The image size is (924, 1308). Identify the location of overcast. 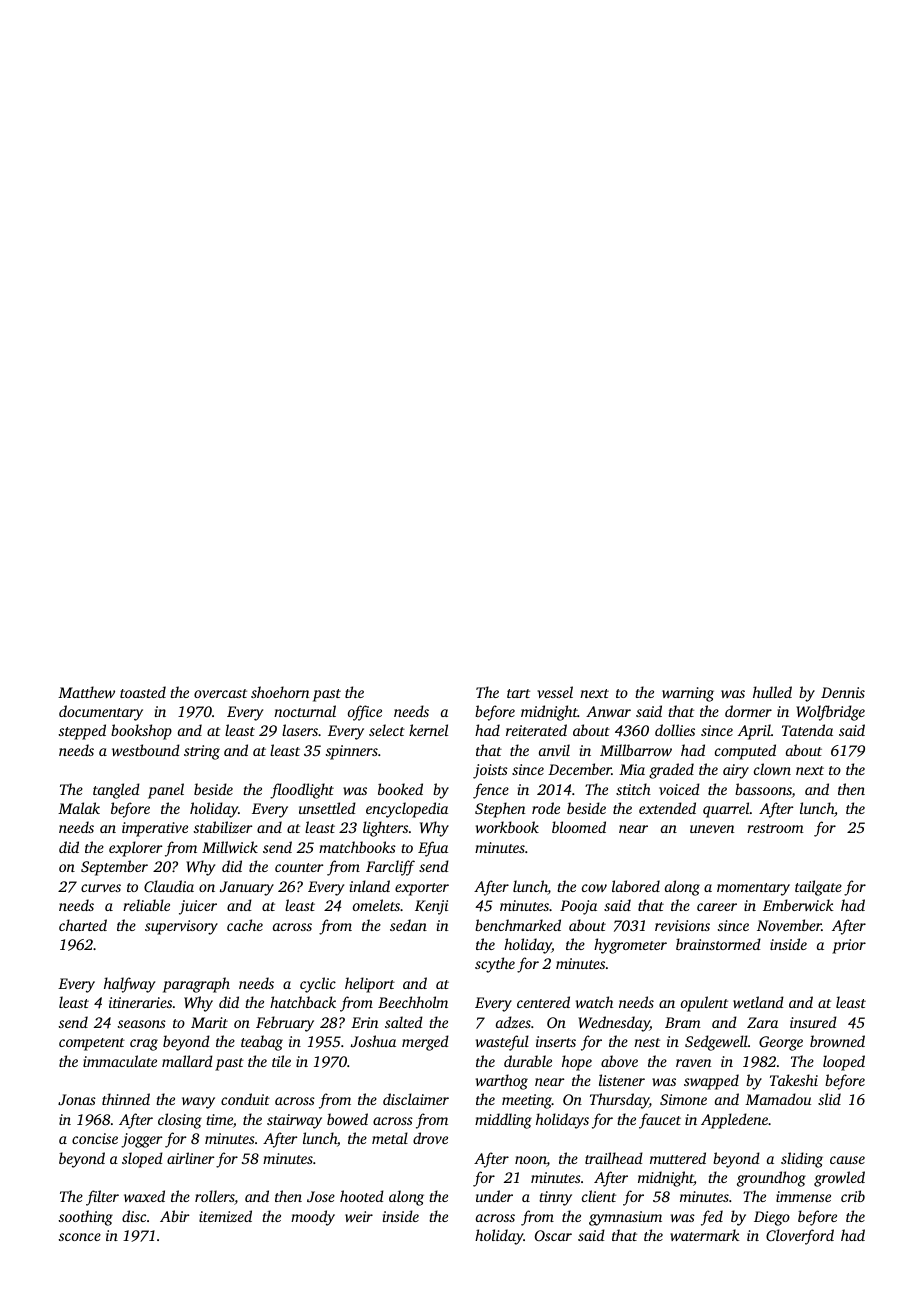
(220, 693).
